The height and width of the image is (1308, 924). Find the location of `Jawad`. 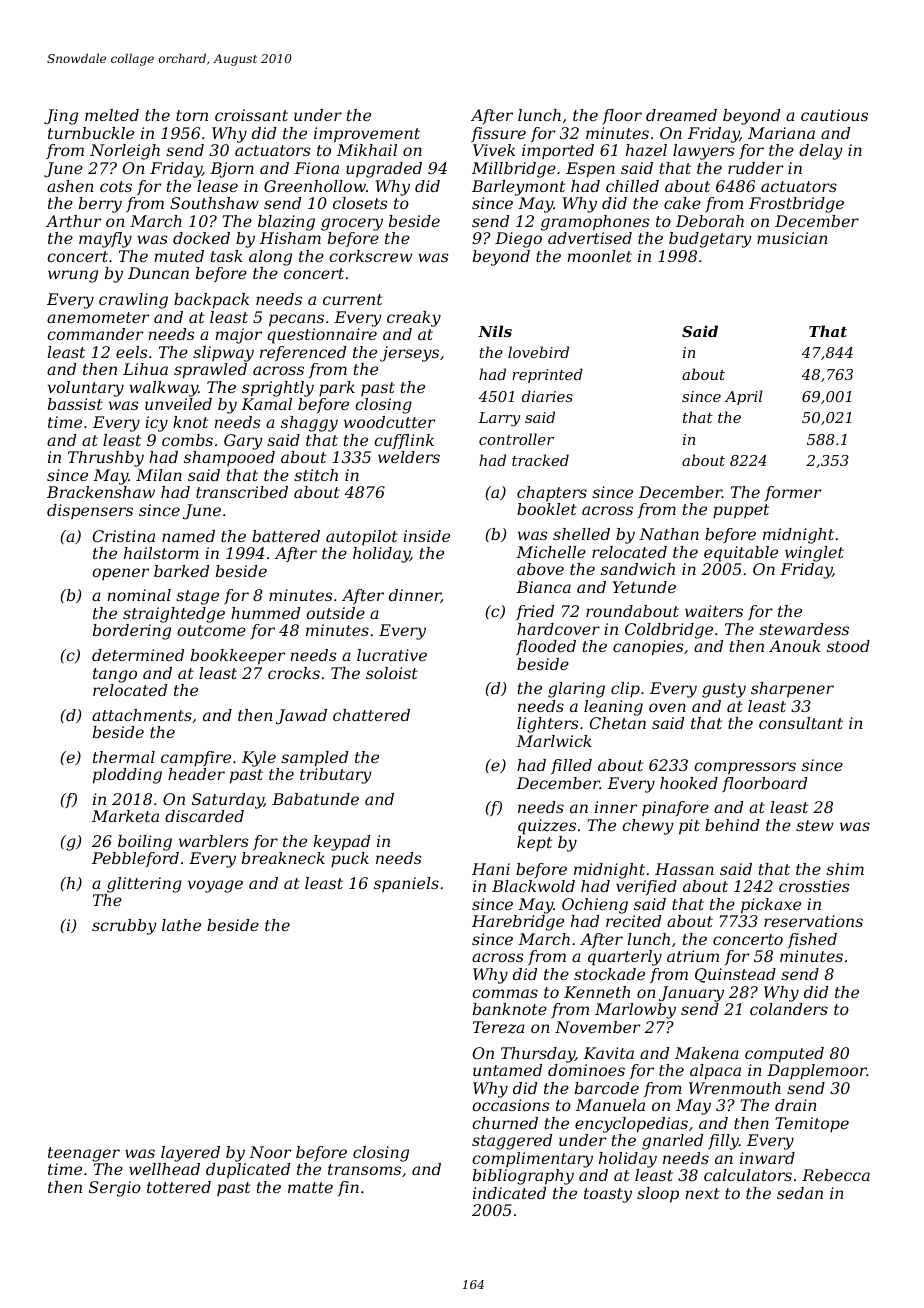

Jawad is located at coordinates (301, 717).
